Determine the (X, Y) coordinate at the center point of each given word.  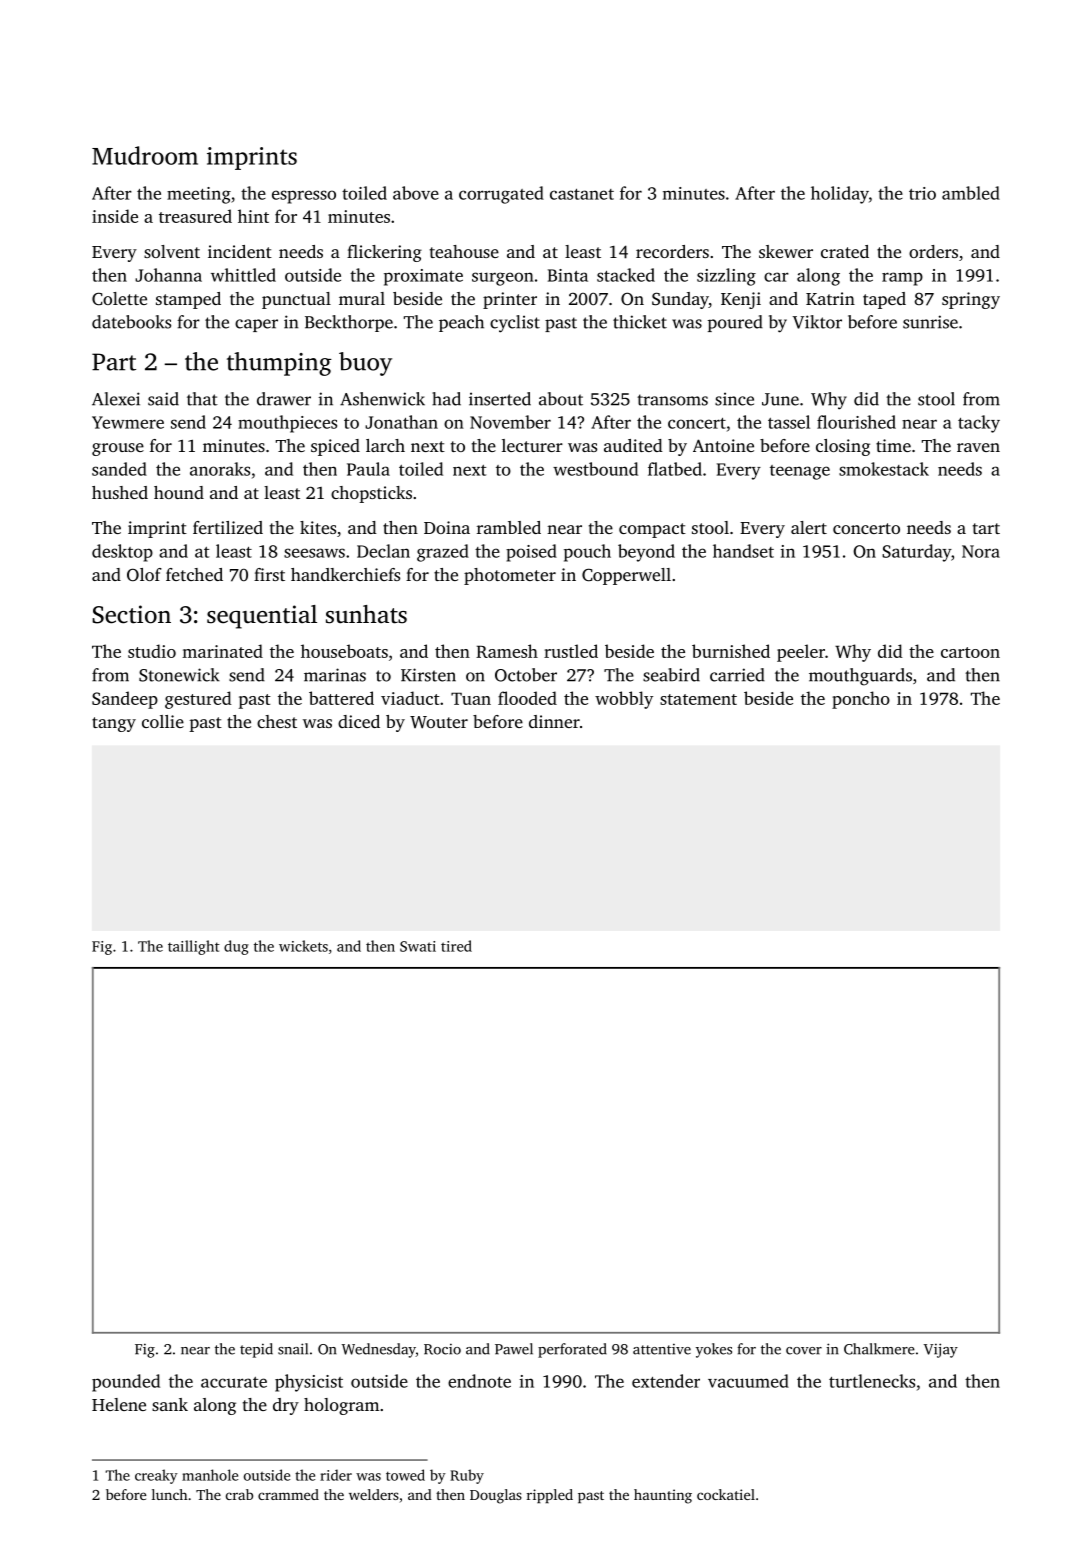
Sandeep (125, 700)
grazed (443, 553)
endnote (479, 1381)
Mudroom (145, 155)
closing (843, 447)
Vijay (941, 1350)
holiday (840, 195)
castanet (582, 194)
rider (336, 1475)
